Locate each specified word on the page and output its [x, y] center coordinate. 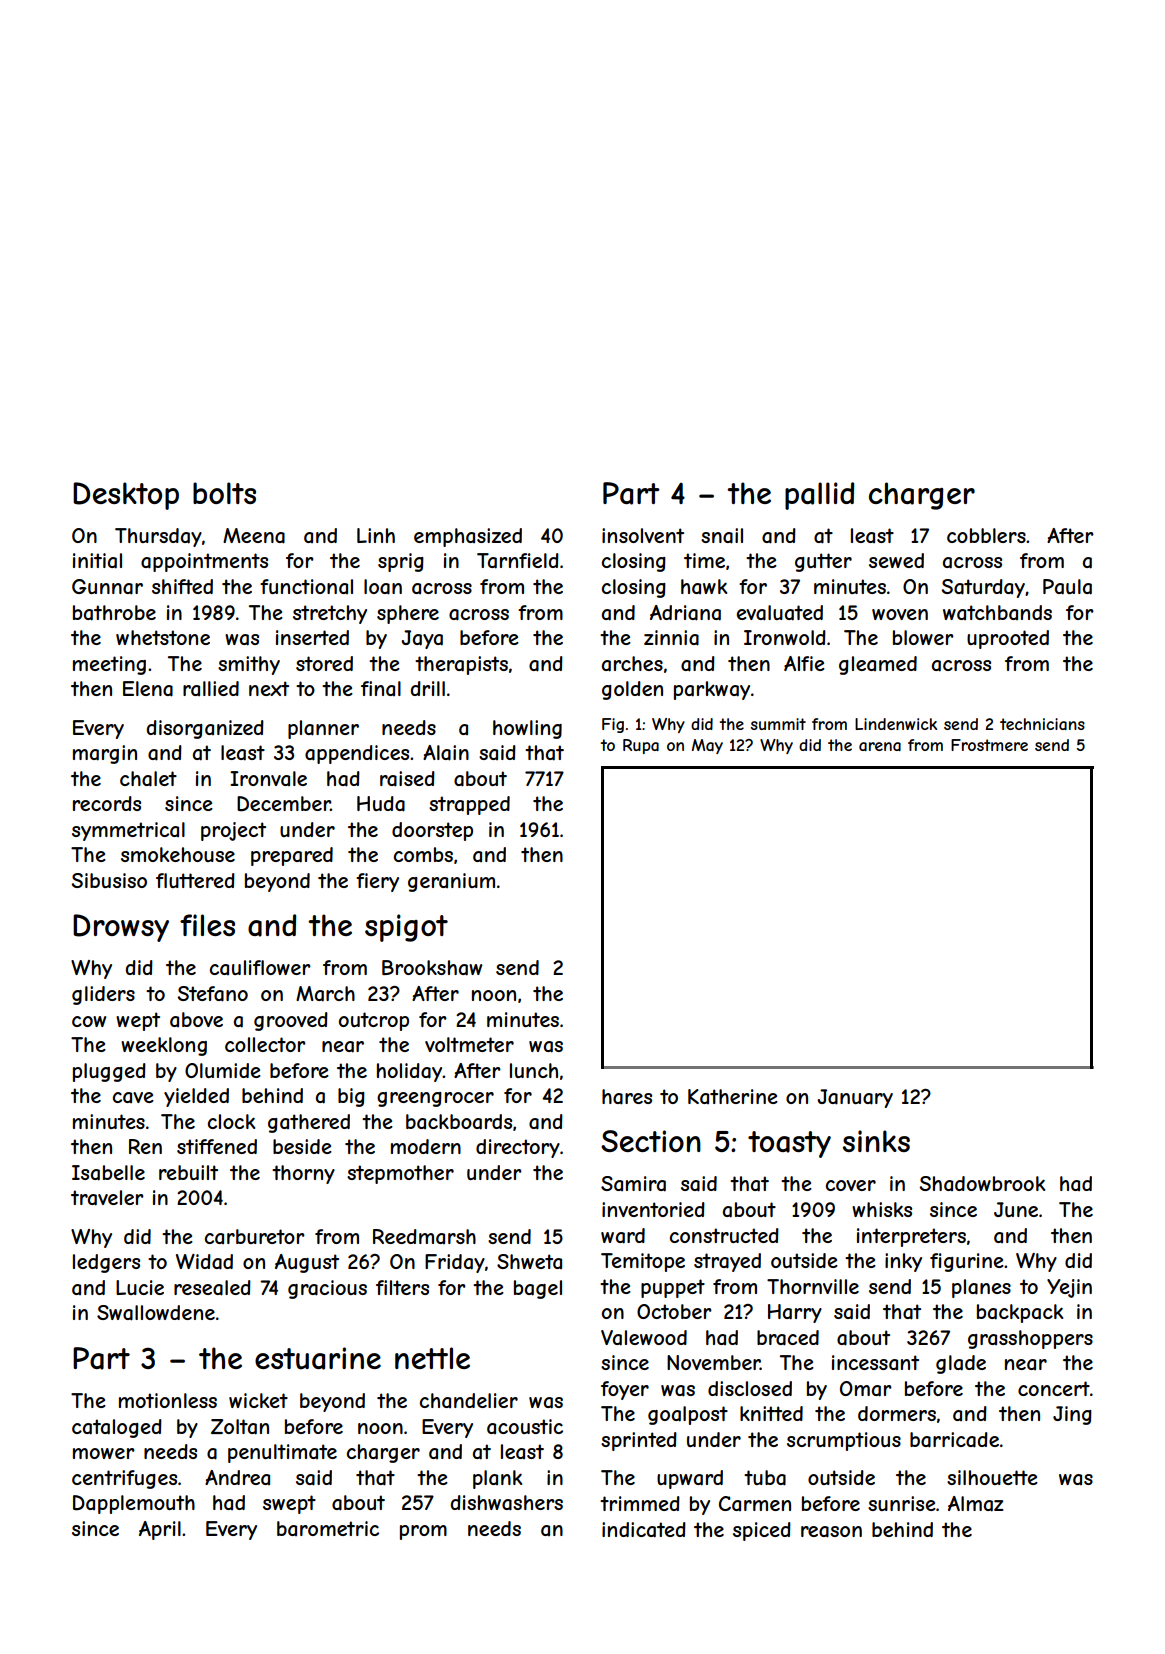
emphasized [468, 537]
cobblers [986, 535]
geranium [451, 882]
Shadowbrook [982, 1183]
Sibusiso [109, 880]
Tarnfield [518, 561]
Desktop [126, 496]
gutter [823, 562]
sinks [876, 1141]
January [855, 1098]
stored [324, 663]
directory [518, 1148]
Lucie [140, 1287]
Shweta [529, 1261]
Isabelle [108, 1173]
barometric [328, 1528]
